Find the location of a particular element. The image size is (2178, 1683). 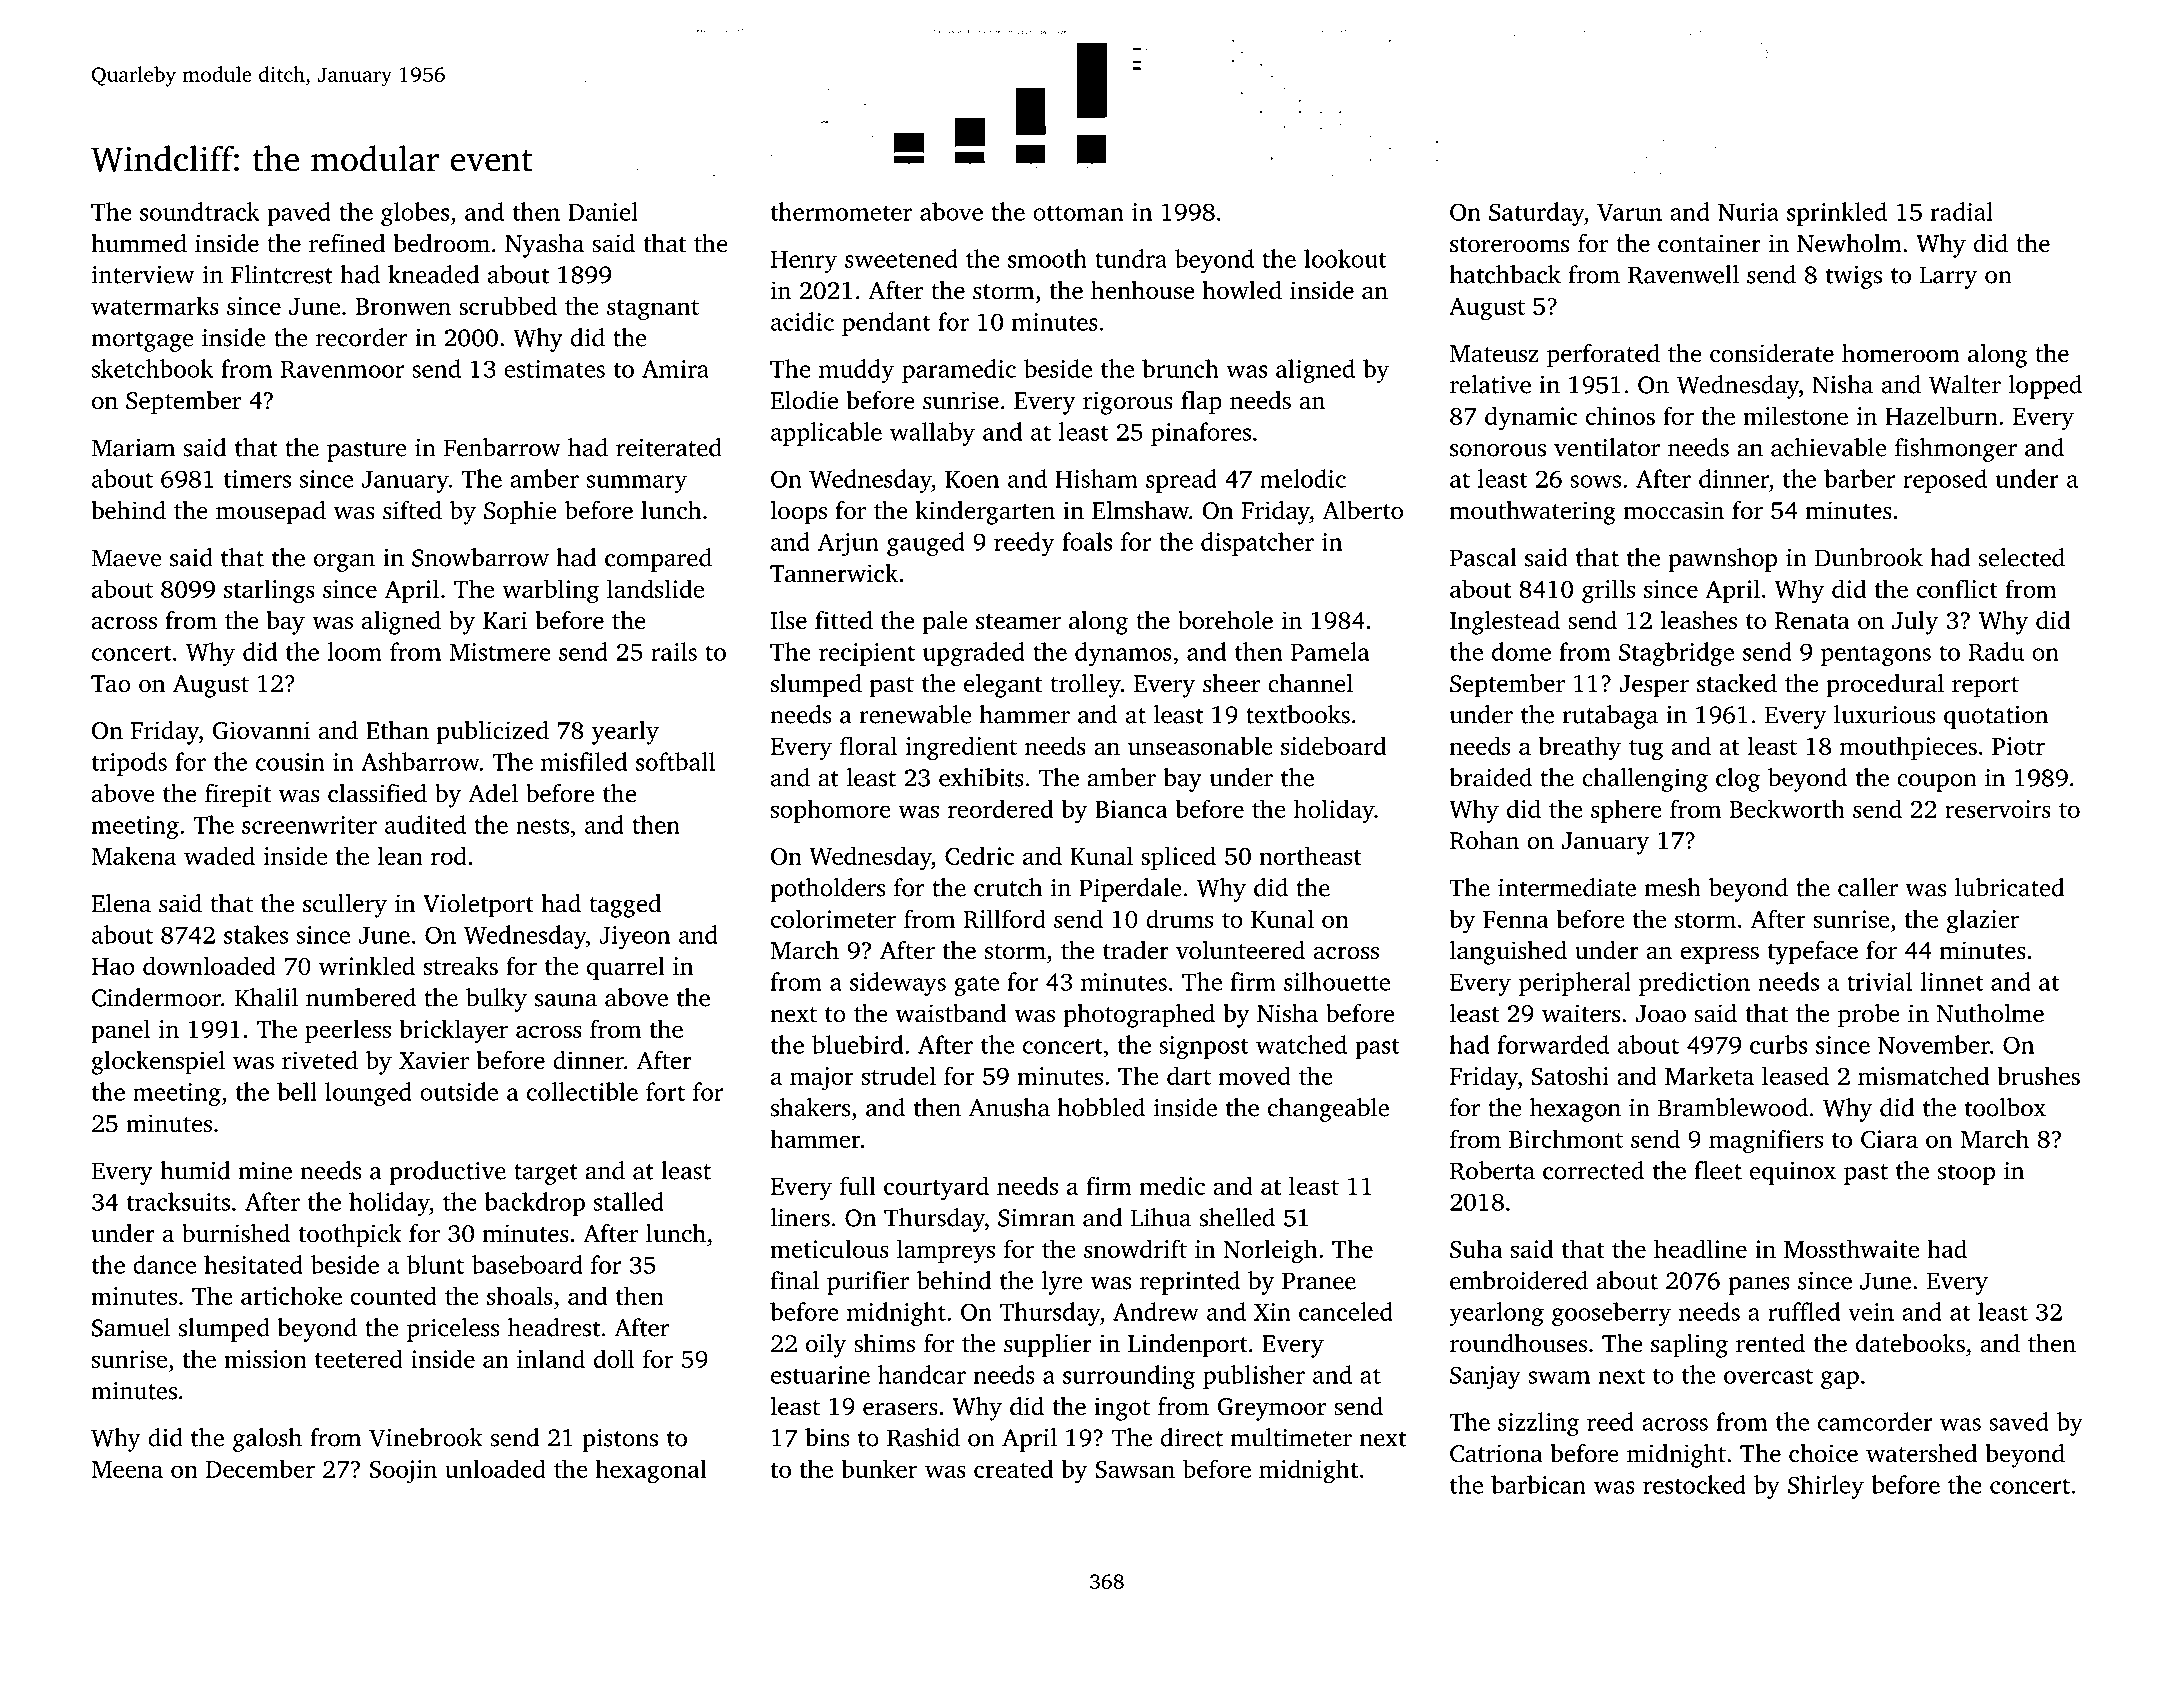

bell is located at coordinates (297, 1091).
